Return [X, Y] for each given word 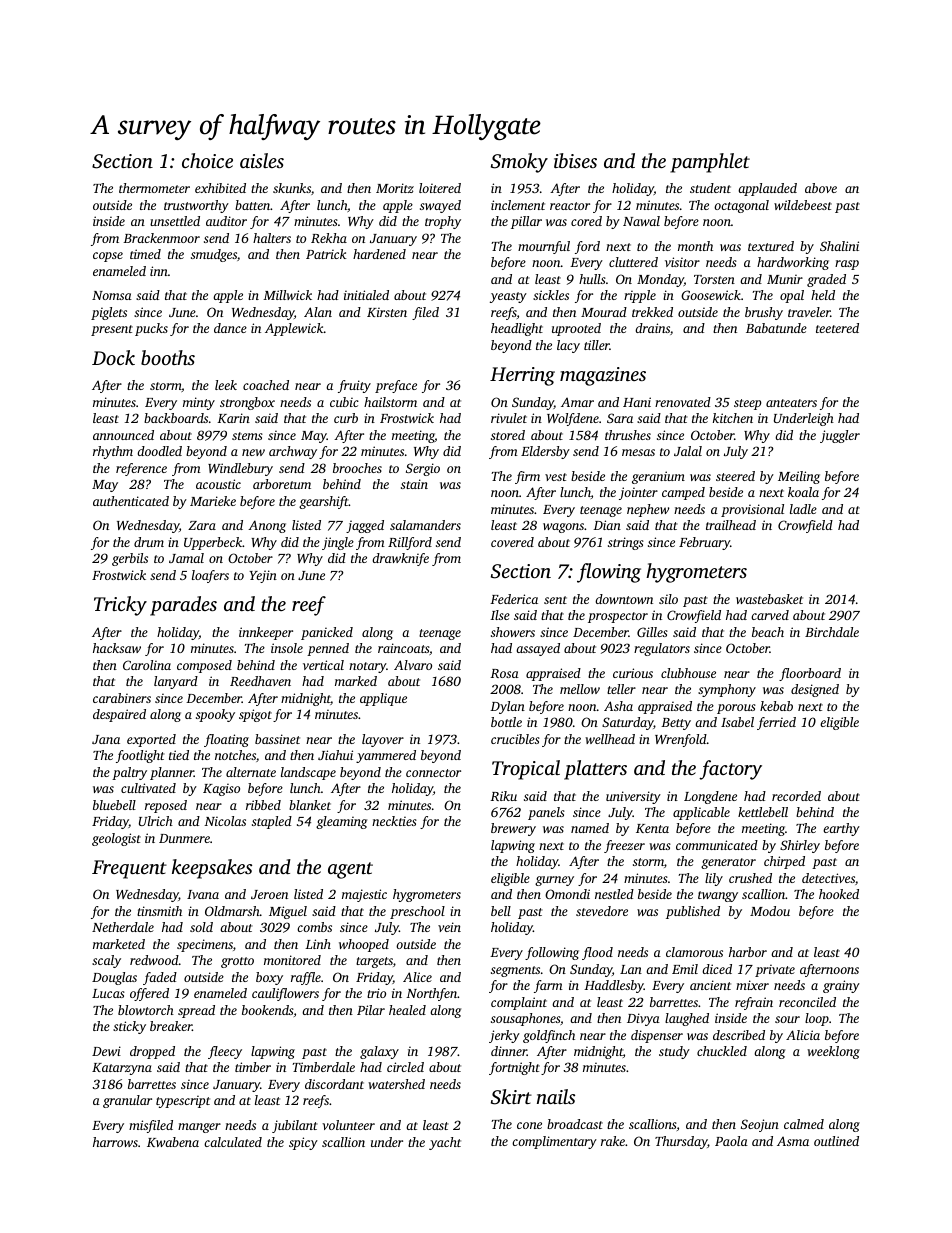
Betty [676, 724]
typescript [183, 1101]
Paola [731, 1141]
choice [207, 160]
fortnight [514, 1068]
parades [183, 606]
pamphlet [710, 163]
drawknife [400, 559]
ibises [575, 160]
